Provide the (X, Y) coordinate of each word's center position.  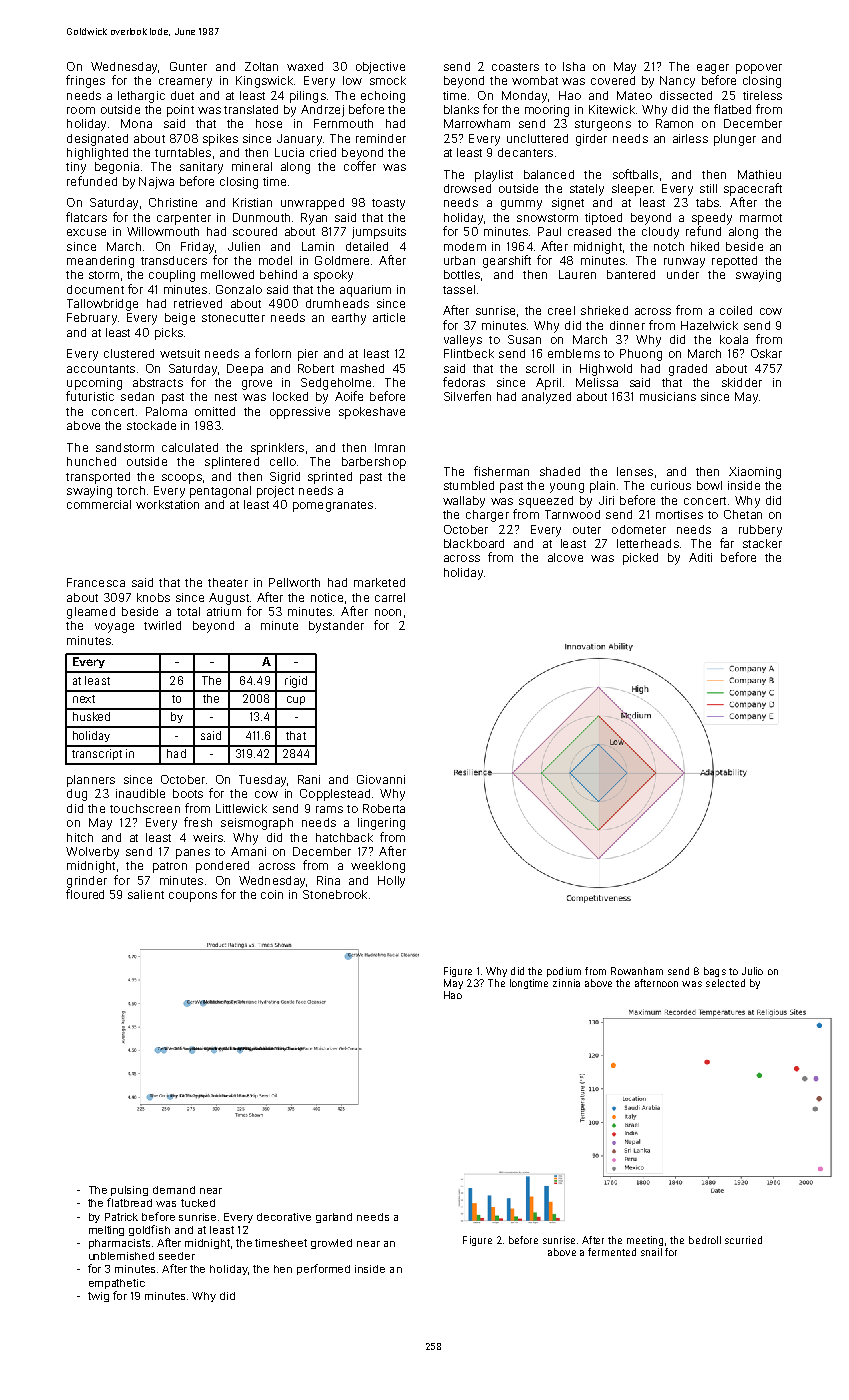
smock (388, 80)
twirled (162, 625)
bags (715, 972)
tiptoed (603, 219)
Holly (391, 882)
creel (561, 310)
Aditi (700, 557)
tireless (762, 95)
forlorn (273, 353)
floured (85, 894)
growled (331, 1244)
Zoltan (261, 66)
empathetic (117, 1284)
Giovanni (381, 779)
